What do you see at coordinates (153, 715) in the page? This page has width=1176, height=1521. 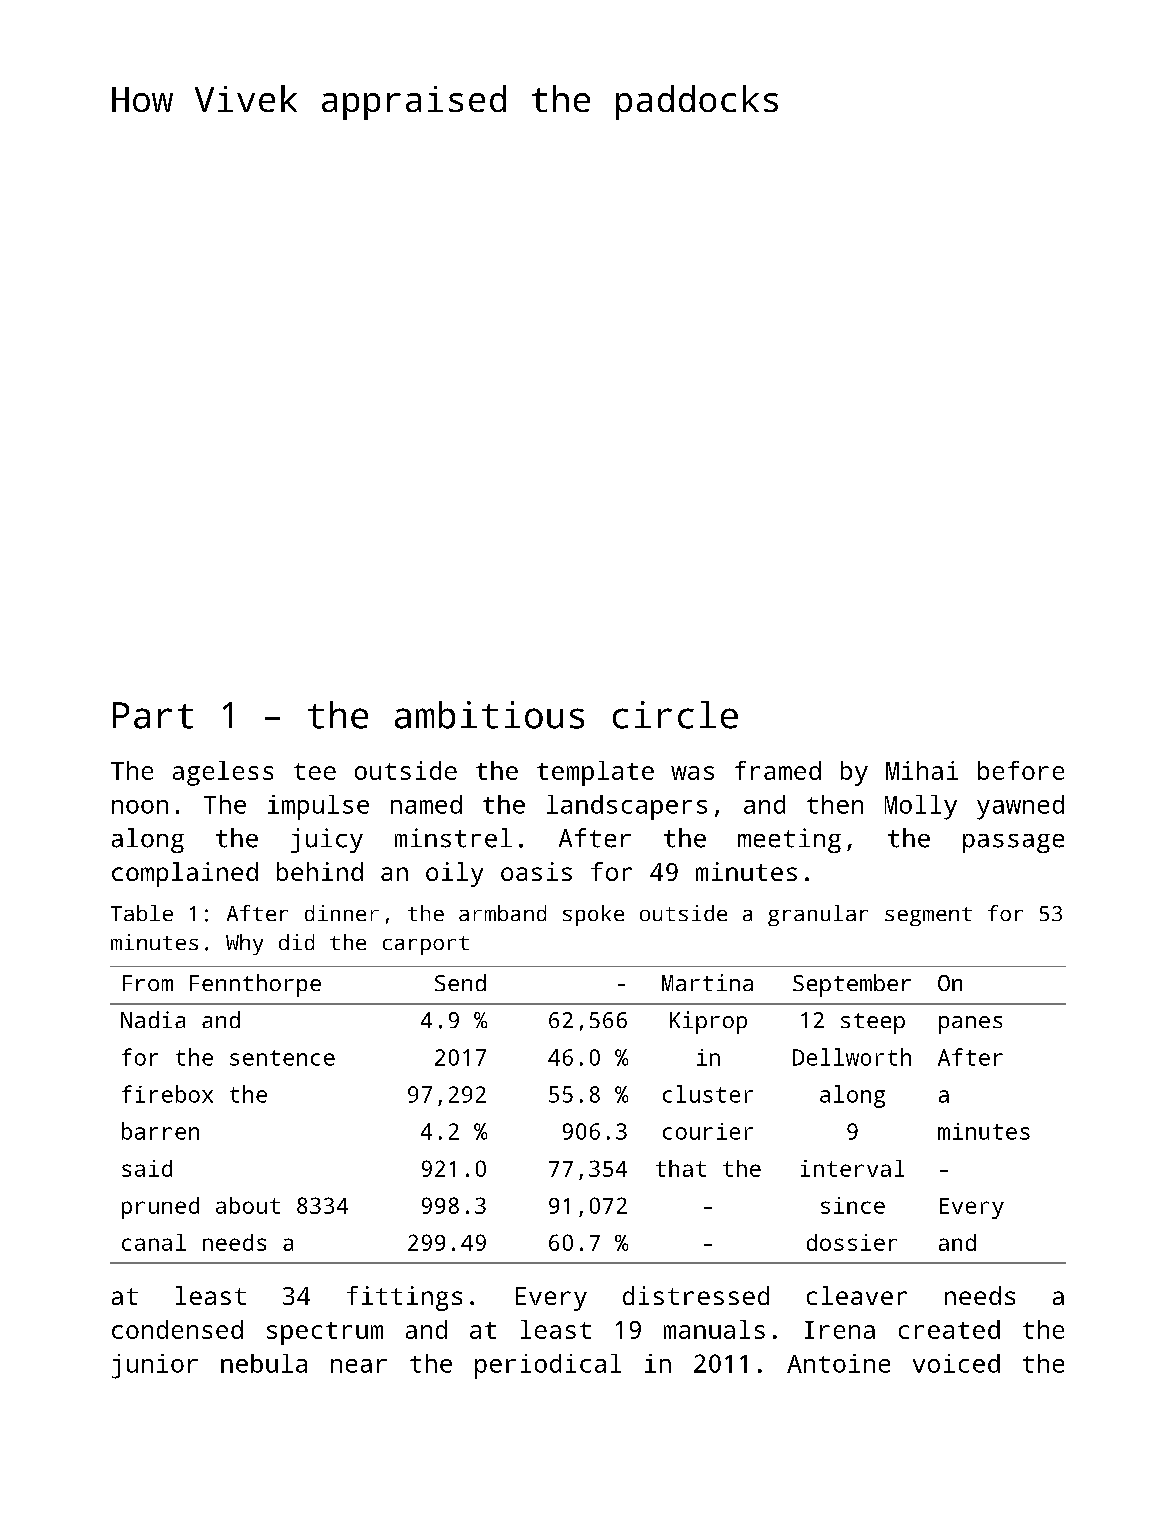 I see `Part` at bounding box center [153, 715].
